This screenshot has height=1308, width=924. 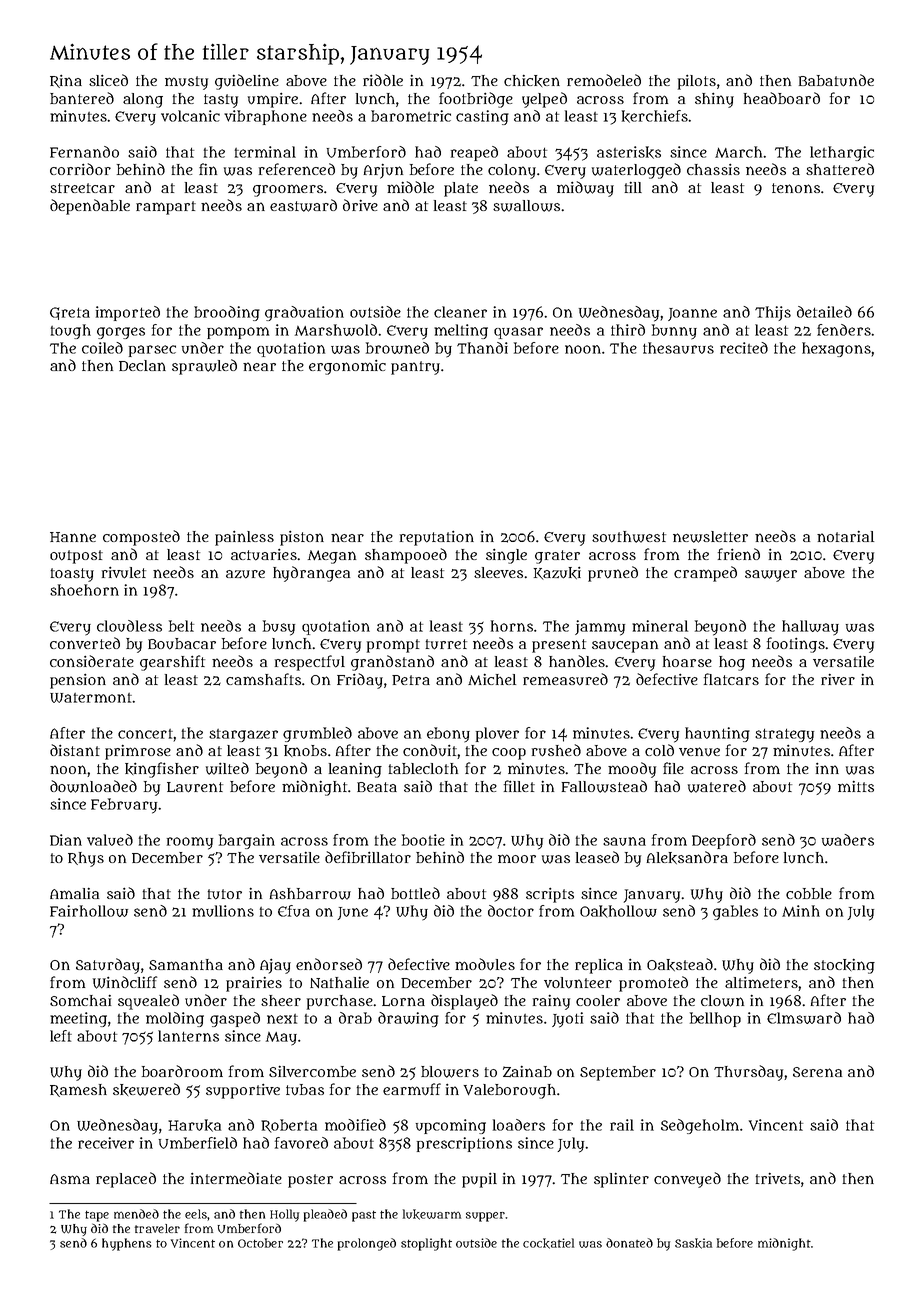 What do you see at coordinates (221, 101) in the screenshot?
I see `tasty` at bounding box center [221, 101].
